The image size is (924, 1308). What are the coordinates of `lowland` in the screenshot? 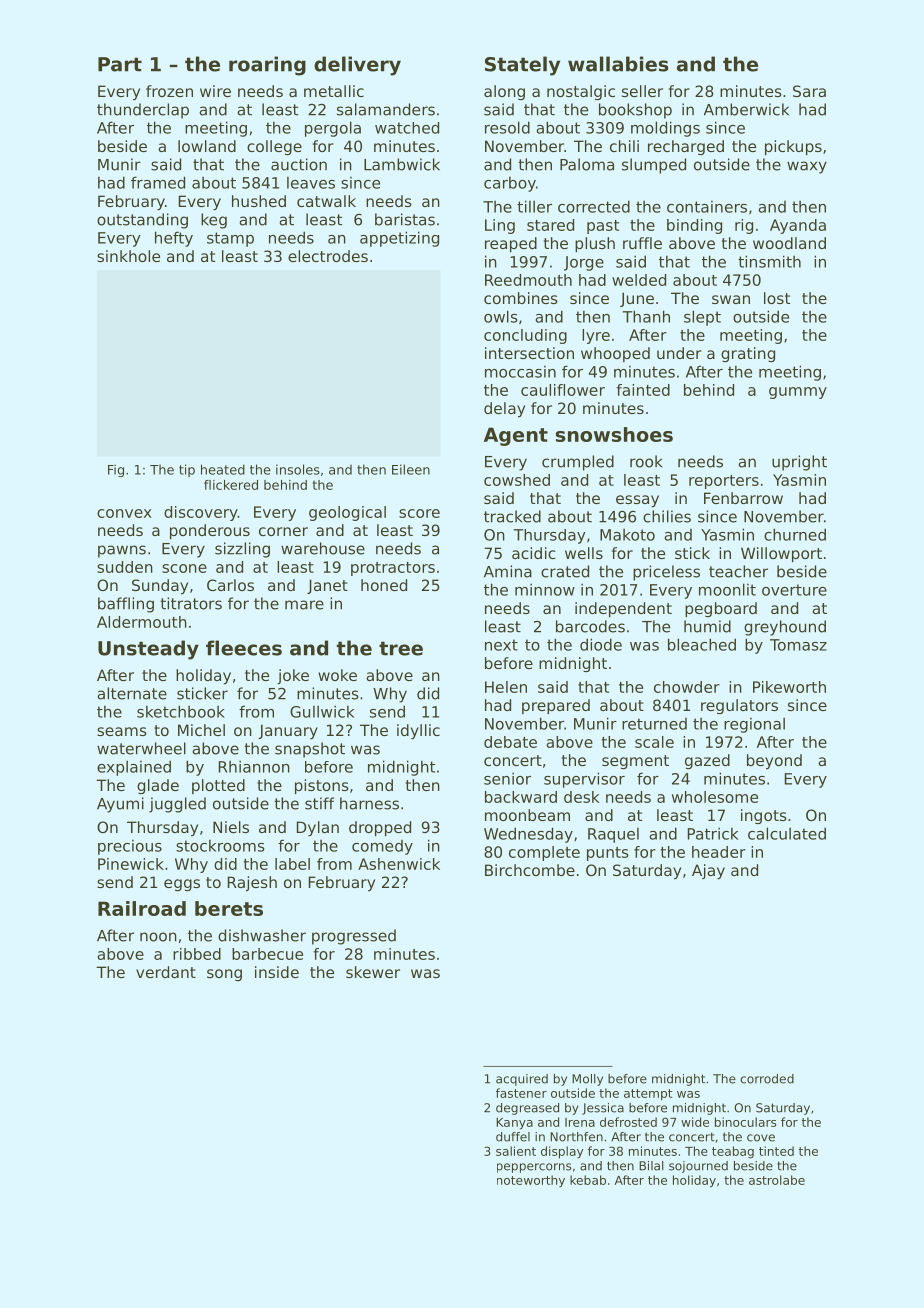 It's located at (207, 146).
